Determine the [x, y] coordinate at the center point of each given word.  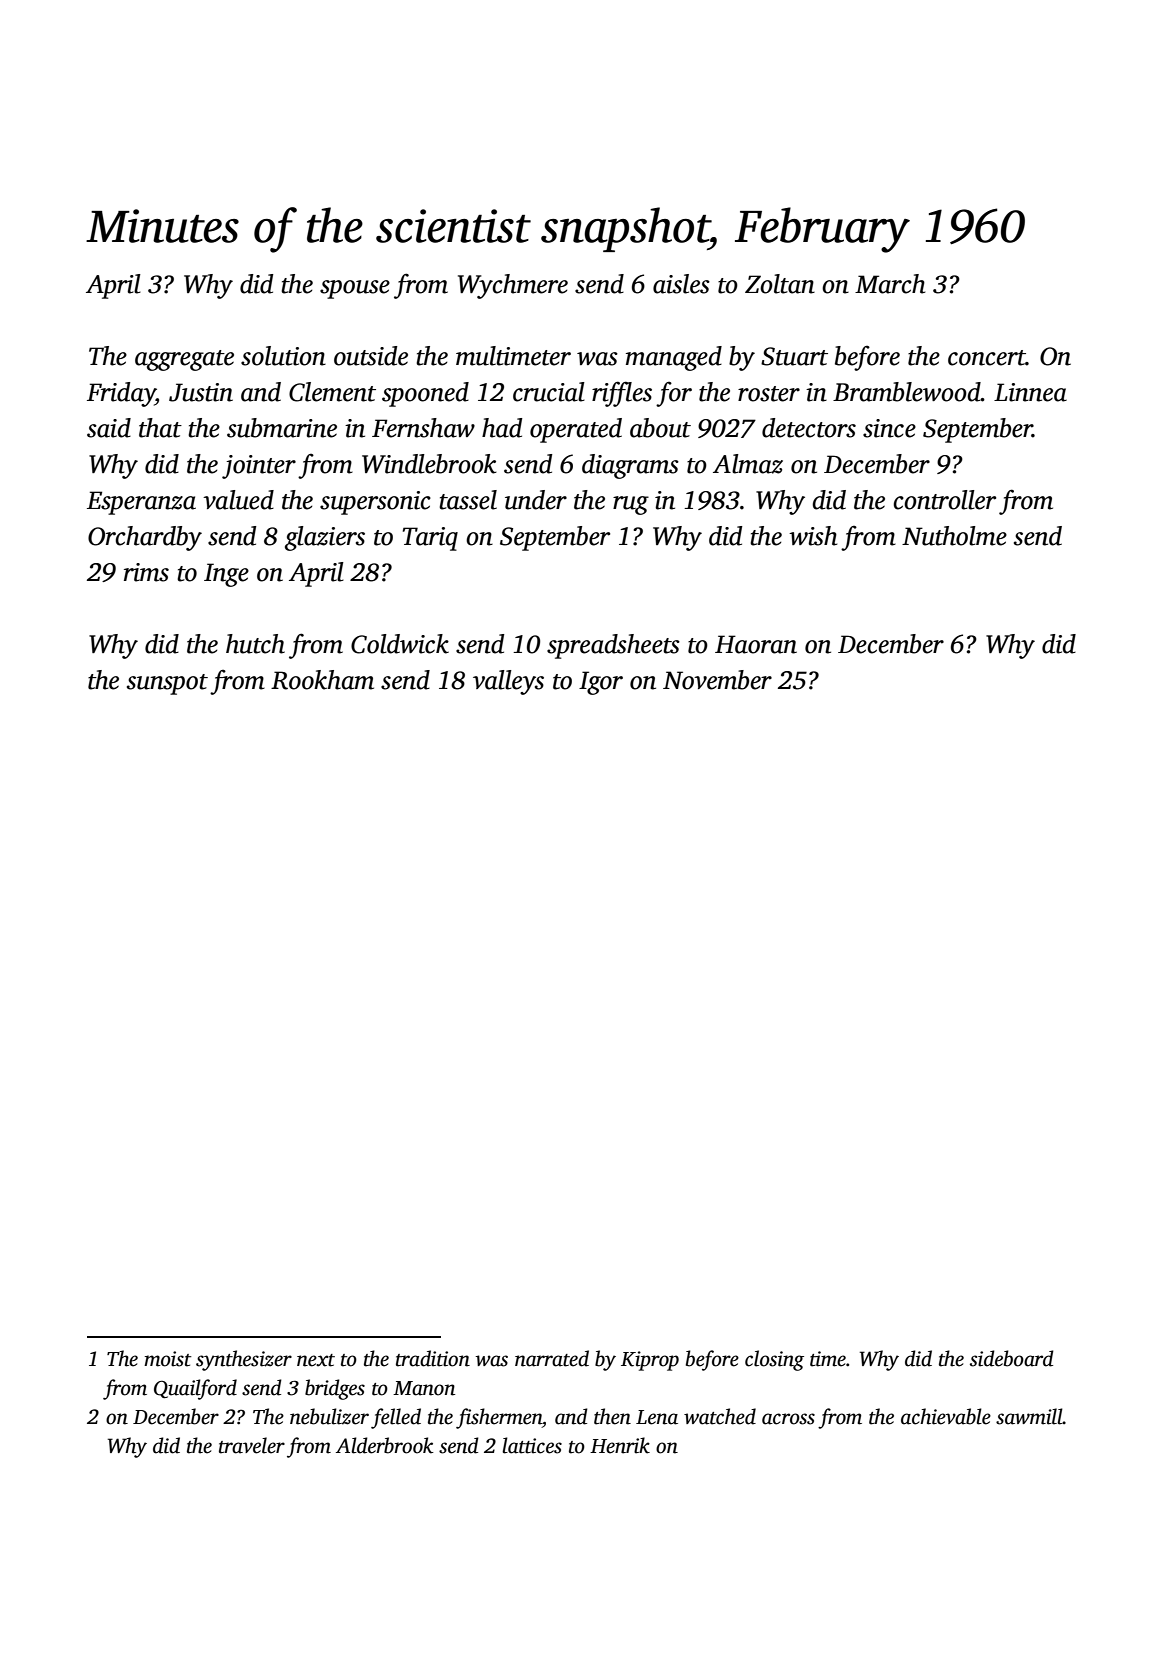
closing [774, 1360]
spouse [355, 289]
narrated [552, 1358]
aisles [681, 284]
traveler [252, 1445]
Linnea [1030, 392]
